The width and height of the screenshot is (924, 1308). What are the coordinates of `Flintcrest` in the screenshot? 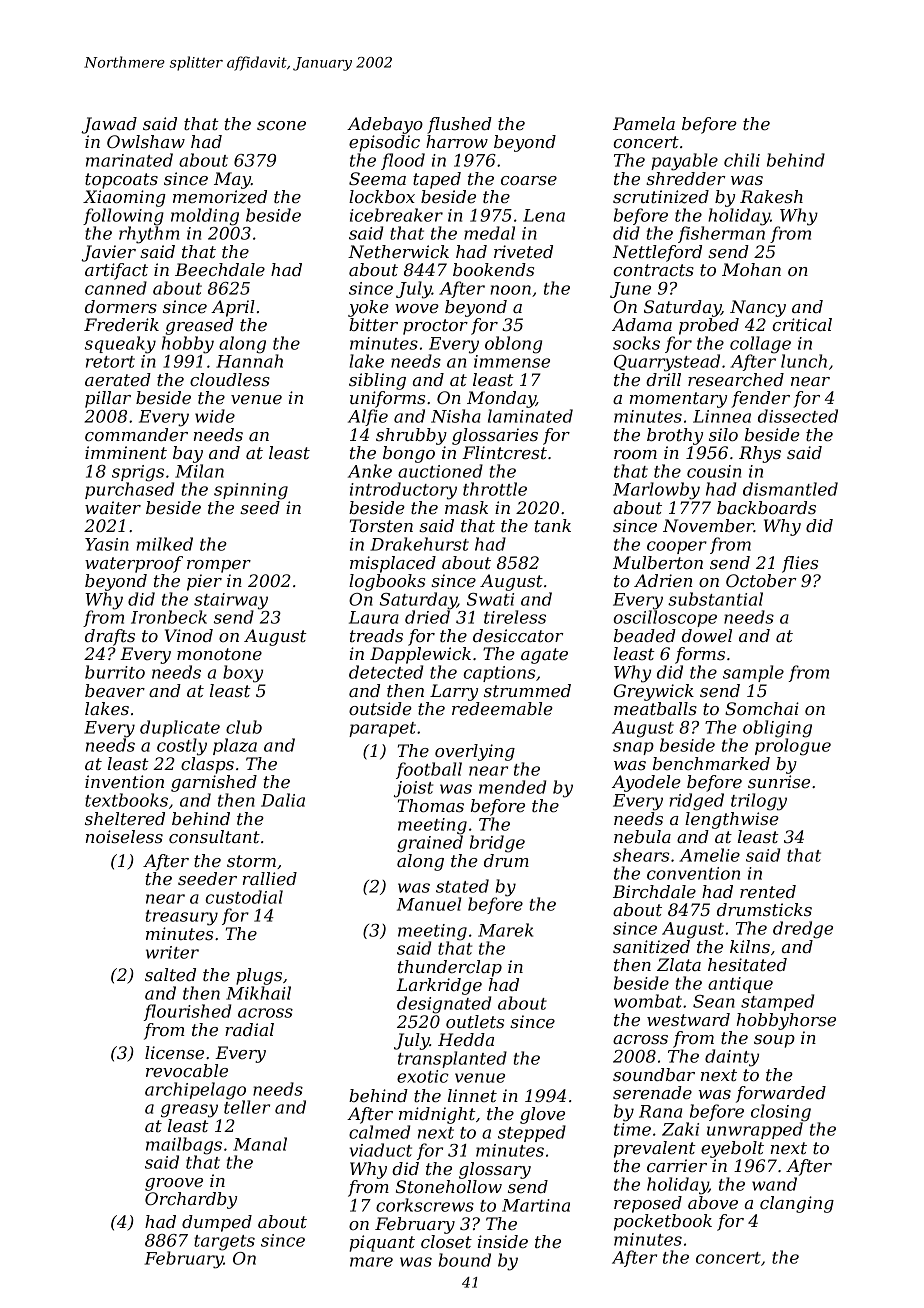 It's located at (504, 452).
